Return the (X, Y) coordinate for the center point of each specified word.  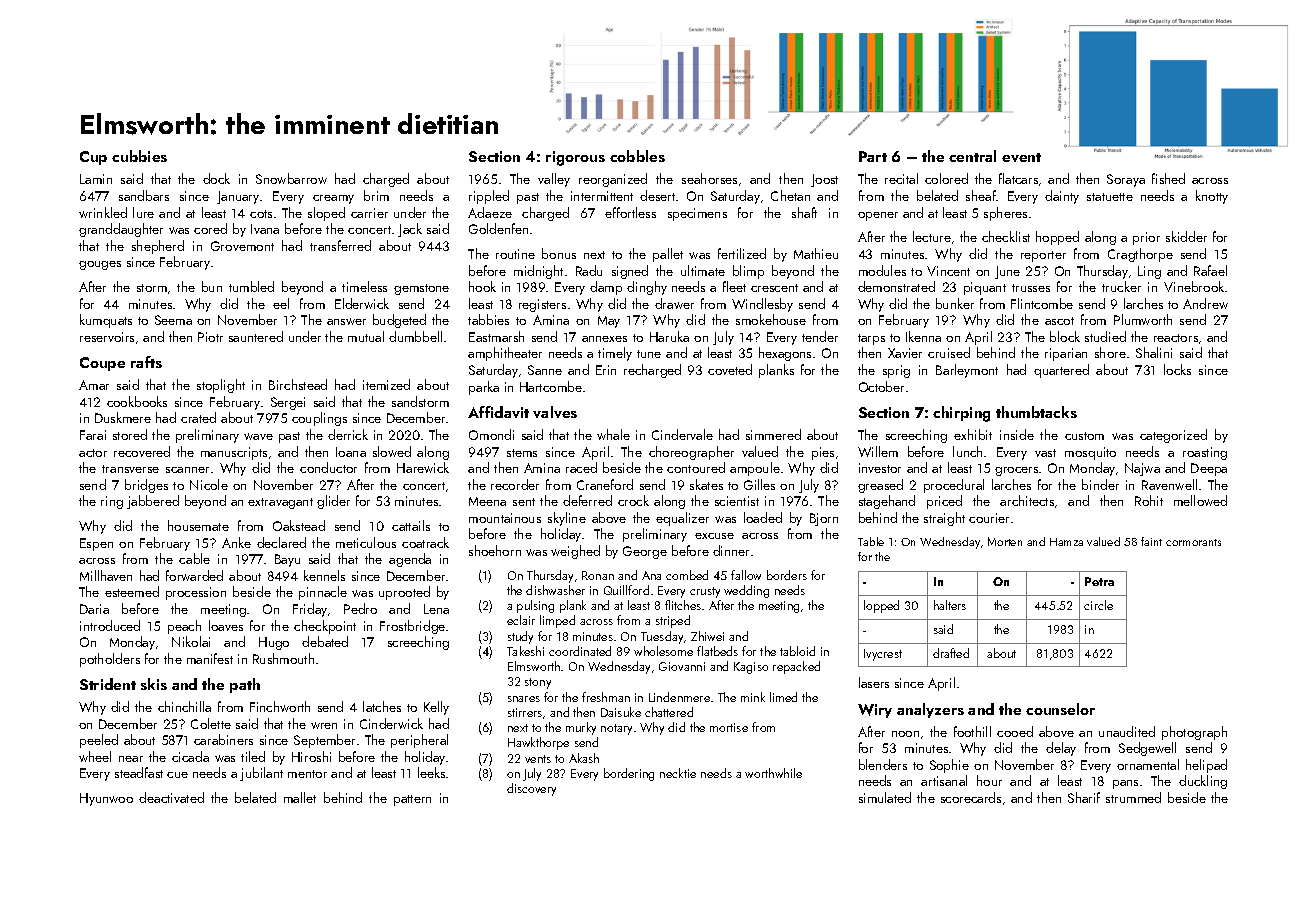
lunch (967, 451)
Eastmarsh (496, 336)
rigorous (575, 158)
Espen (96, 544)
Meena (487, 501)
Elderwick (362, 303)
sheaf (981, 195)
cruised (949, 352)
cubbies (139, 156)
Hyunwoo (106, 799)
